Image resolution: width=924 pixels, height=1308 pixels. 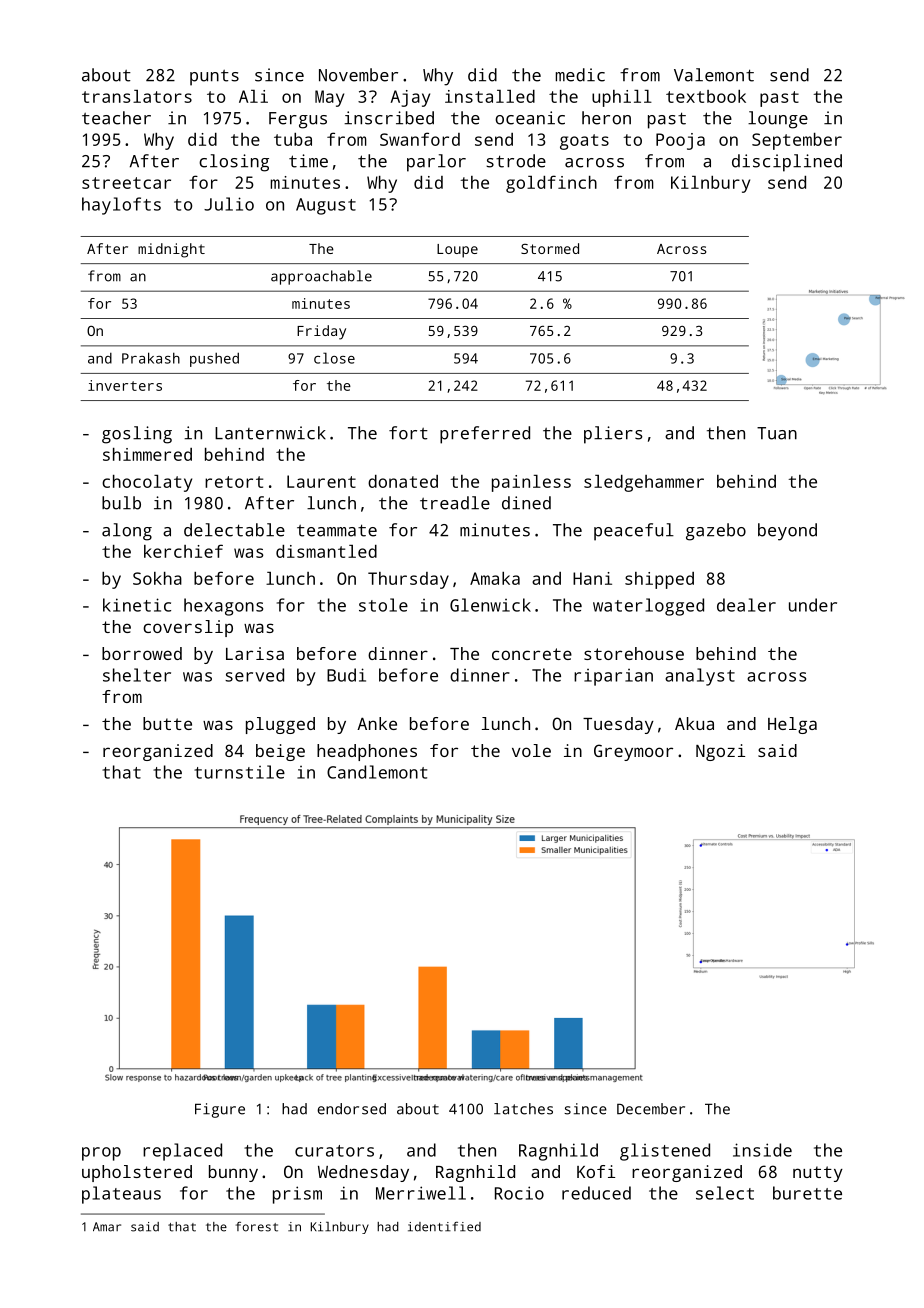 I want to click on butte, so click(x=167, y=723).
